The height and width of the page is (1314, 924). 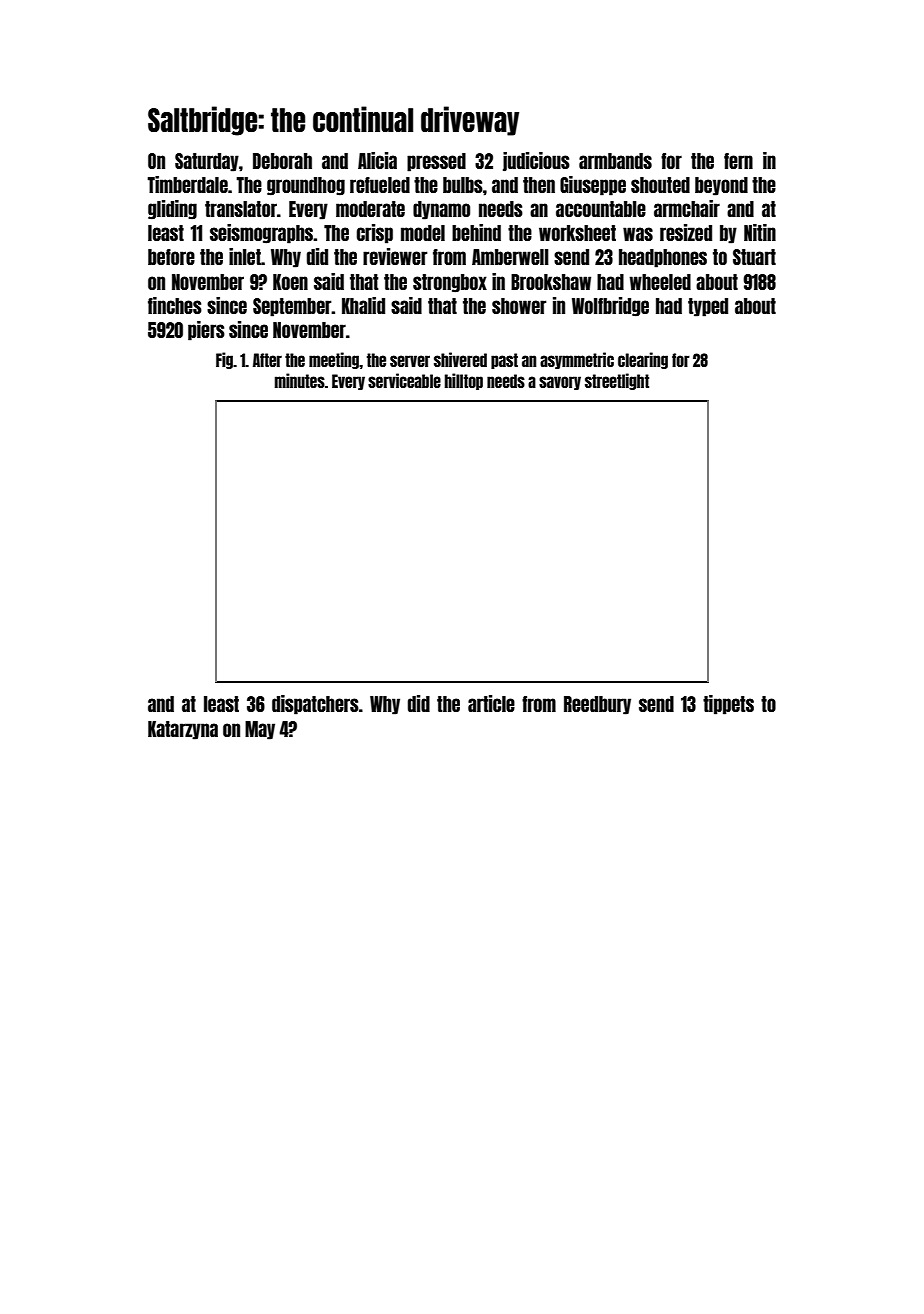 What do you see at coordinates (300, 380) in the page?
I see `minutes` at bounding box center [300, 380].
